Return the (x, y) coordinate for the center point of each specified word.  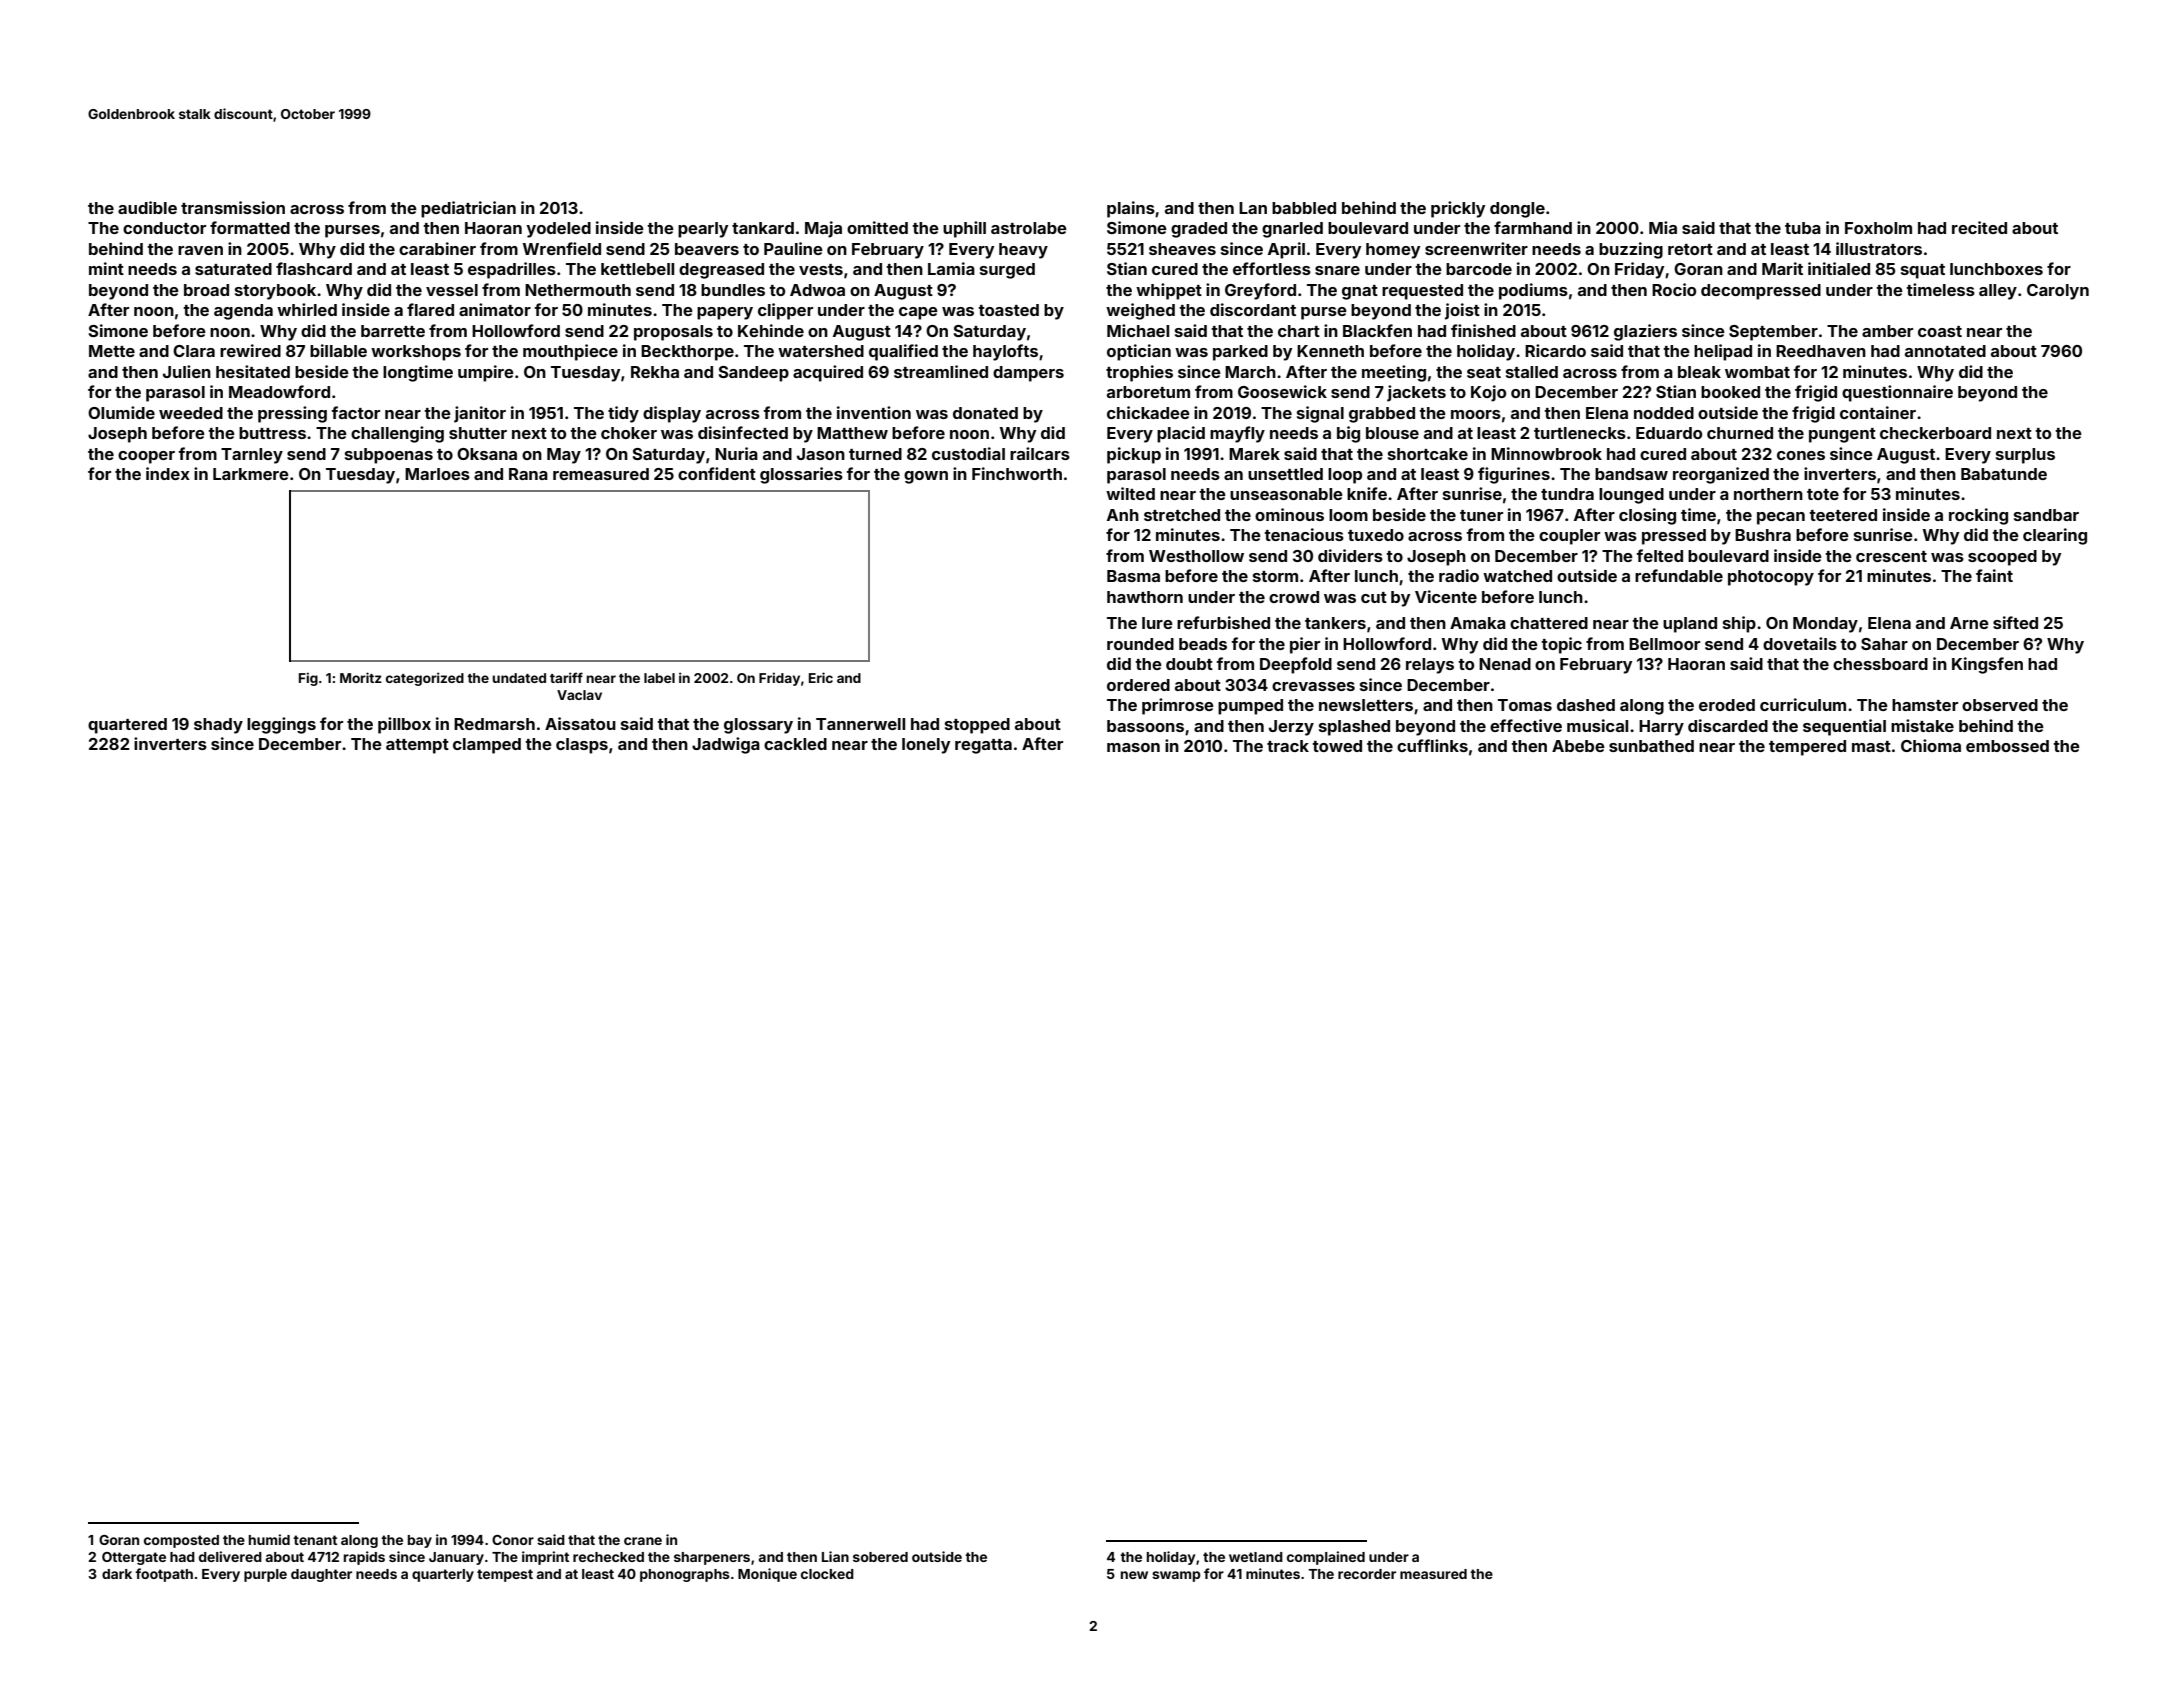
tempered (1807, 748)
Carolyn (2058, 292)
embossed (2007, 746)
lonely (926, 746)
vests (821, 269)
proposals (673, 333)
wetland (1256, 1557)
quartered (127, 726)
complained (1326, 1558)
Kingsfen (1987, 665)
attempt (417, 746)
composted (181, 1541)
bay (420, 1541)
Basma (1133, 576)
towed (1337, 746)
